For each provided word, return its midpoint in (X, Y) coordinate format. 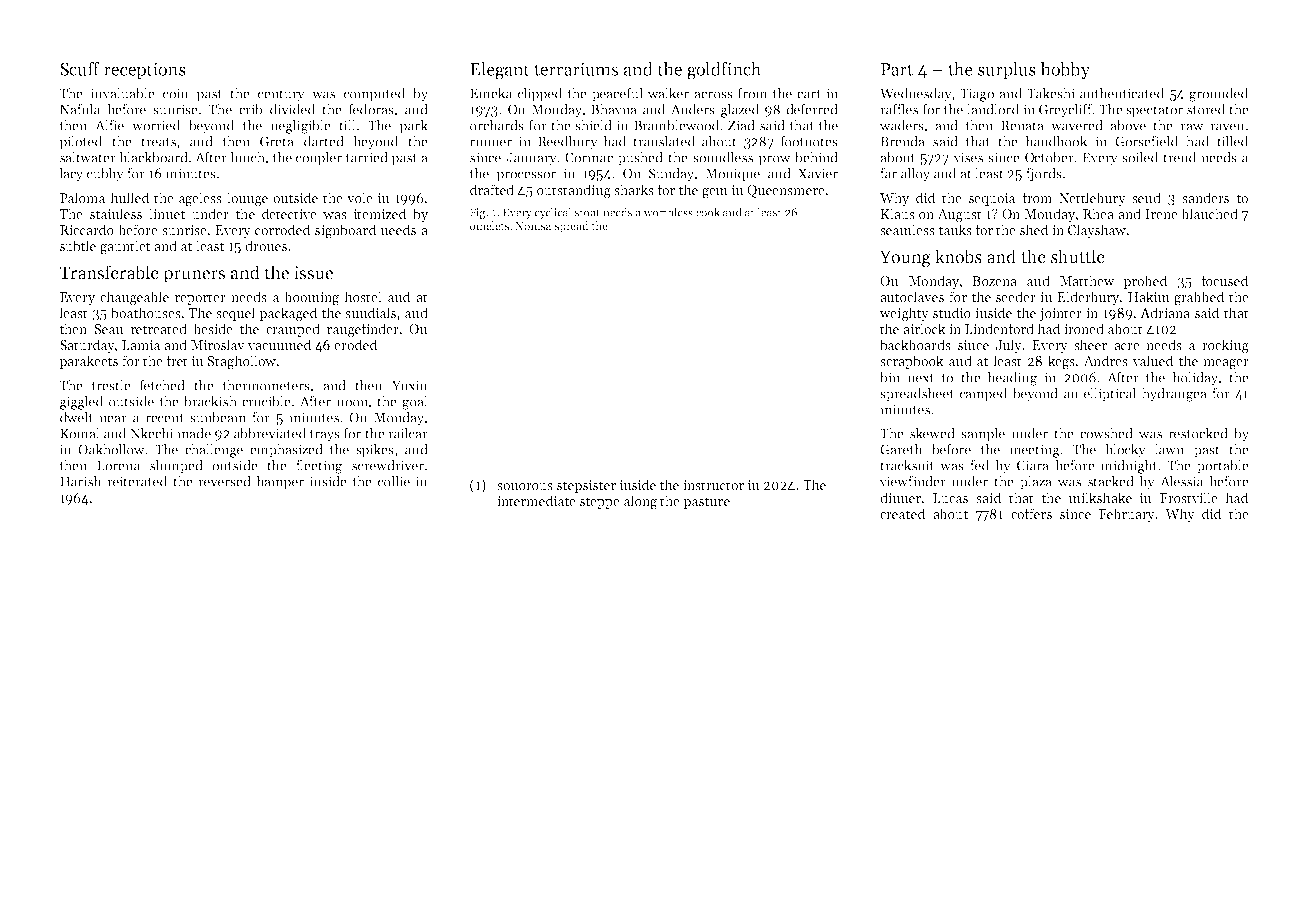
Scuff (80, 69)
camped (984, 395)
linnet (167, 213)
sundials (370, 312)
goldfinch (724, 71)
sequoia (992, 199)
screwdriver (388, 465)
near (113, 419)
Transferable (109, 272)
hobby (1065, 71)
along (640, 502)
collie (394, 481)
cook (708, 212)
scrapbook (912, 362)
